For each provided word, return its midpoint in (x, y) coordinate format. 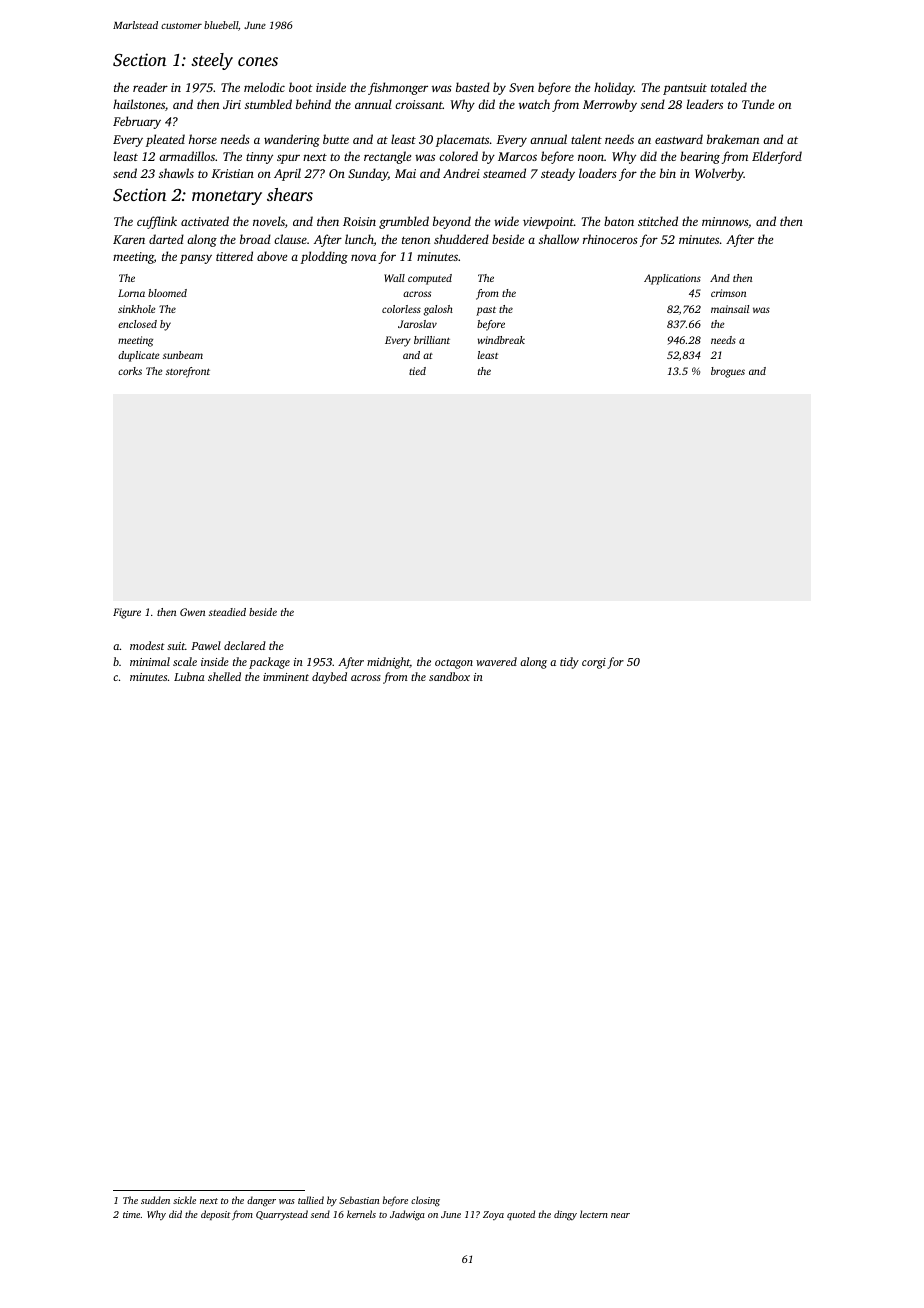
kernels (361, 1214)
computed (430, 279)
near (620, 1215)
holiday (614, 88)
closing (425, 1201)
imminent (286, 677)
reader (150, 87)
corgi (594, 663)
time (131, 1214)
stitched (658, 221)
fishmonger (398, 88)
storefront (188, 372)
